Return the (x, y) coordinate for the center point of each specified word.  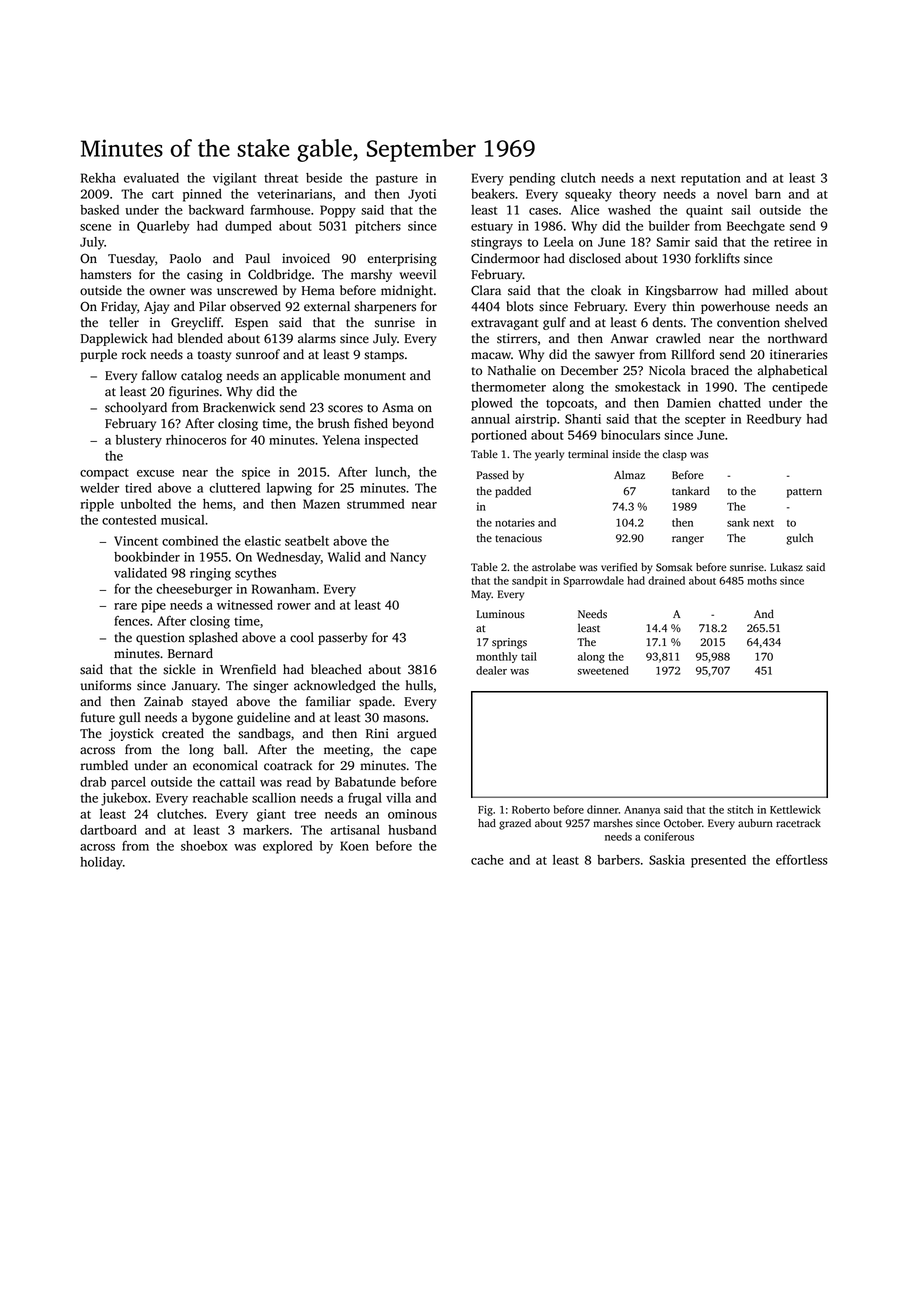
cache (487, 860)
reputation (711, 179)
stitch (740, 809)
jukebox (124, 799)
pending (532, 179)
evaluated (151, 178)
